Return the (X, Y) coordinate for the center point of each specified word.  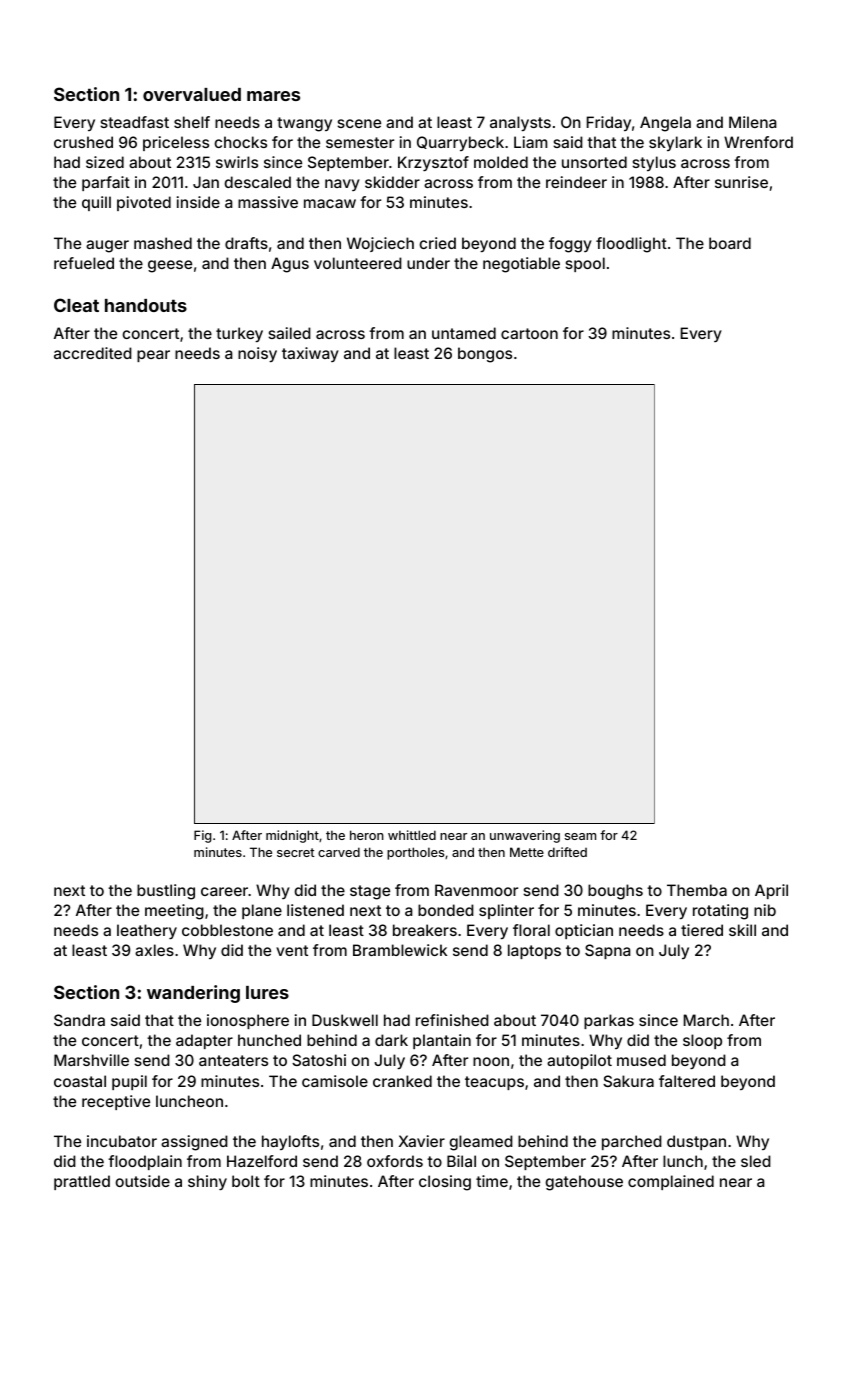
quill (96, 203)
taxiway (310, 354)
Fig (203, 836)
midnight (292, 836)
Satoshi (319, 1060)
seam (580, 836)
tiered (702, 930)
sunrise (741, 182)
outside (142, 1181)
